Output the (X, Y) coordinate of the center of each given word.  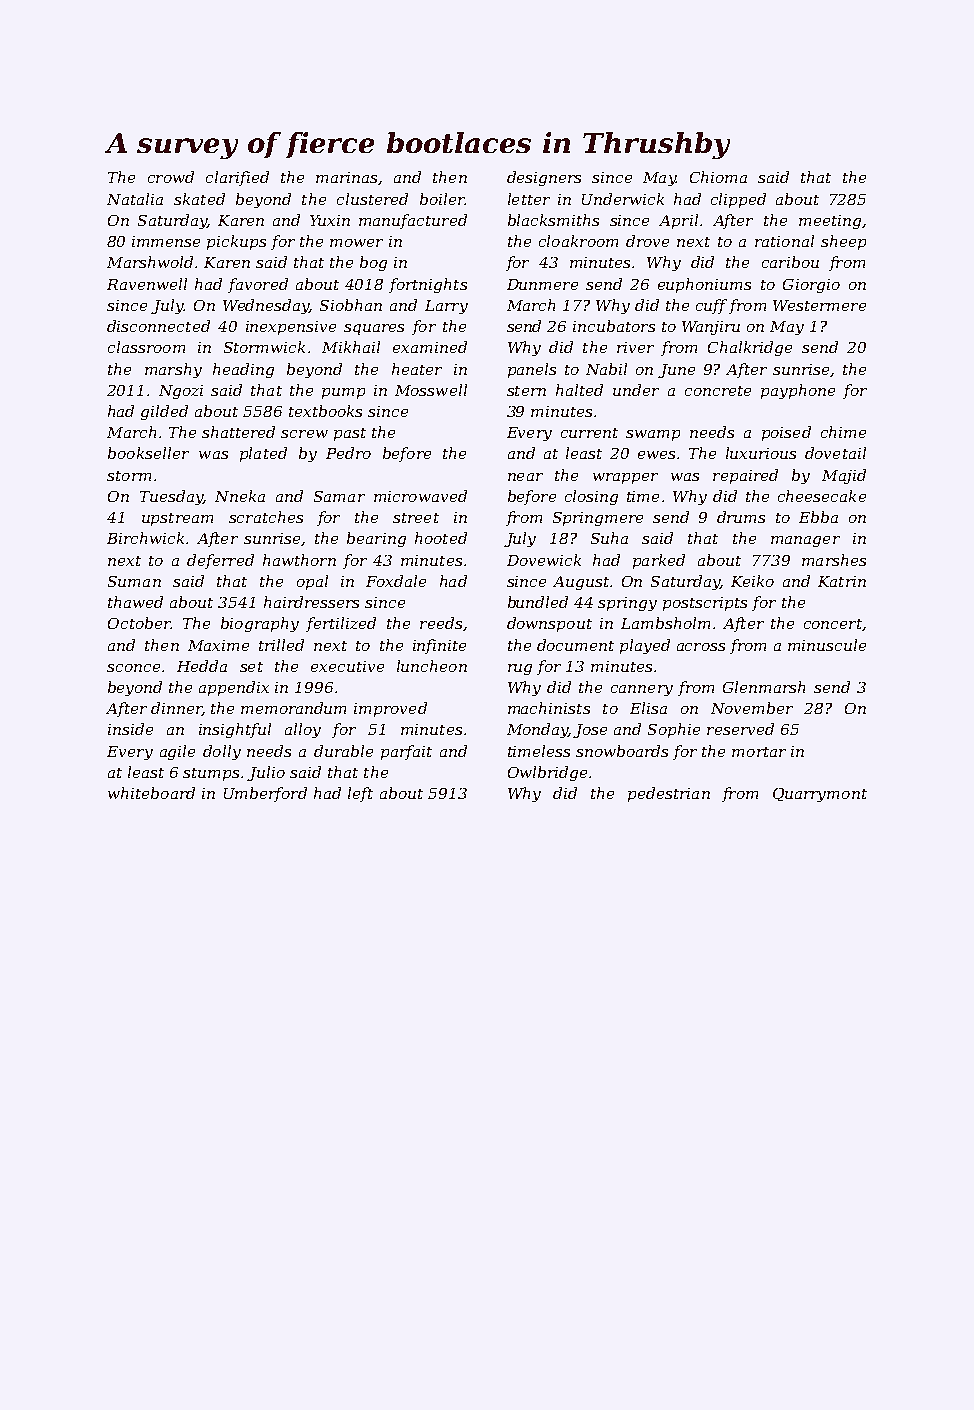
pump (343, 393)
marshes (834, 560)
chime (843, 432)
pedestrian (669, 794)
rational (784, 241)
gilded (164, 412)
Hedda (202, 666)
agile (177, 752)
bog (373, 263)
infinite (439, 646)
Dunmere (542, 284)
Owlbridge (547, 773)
